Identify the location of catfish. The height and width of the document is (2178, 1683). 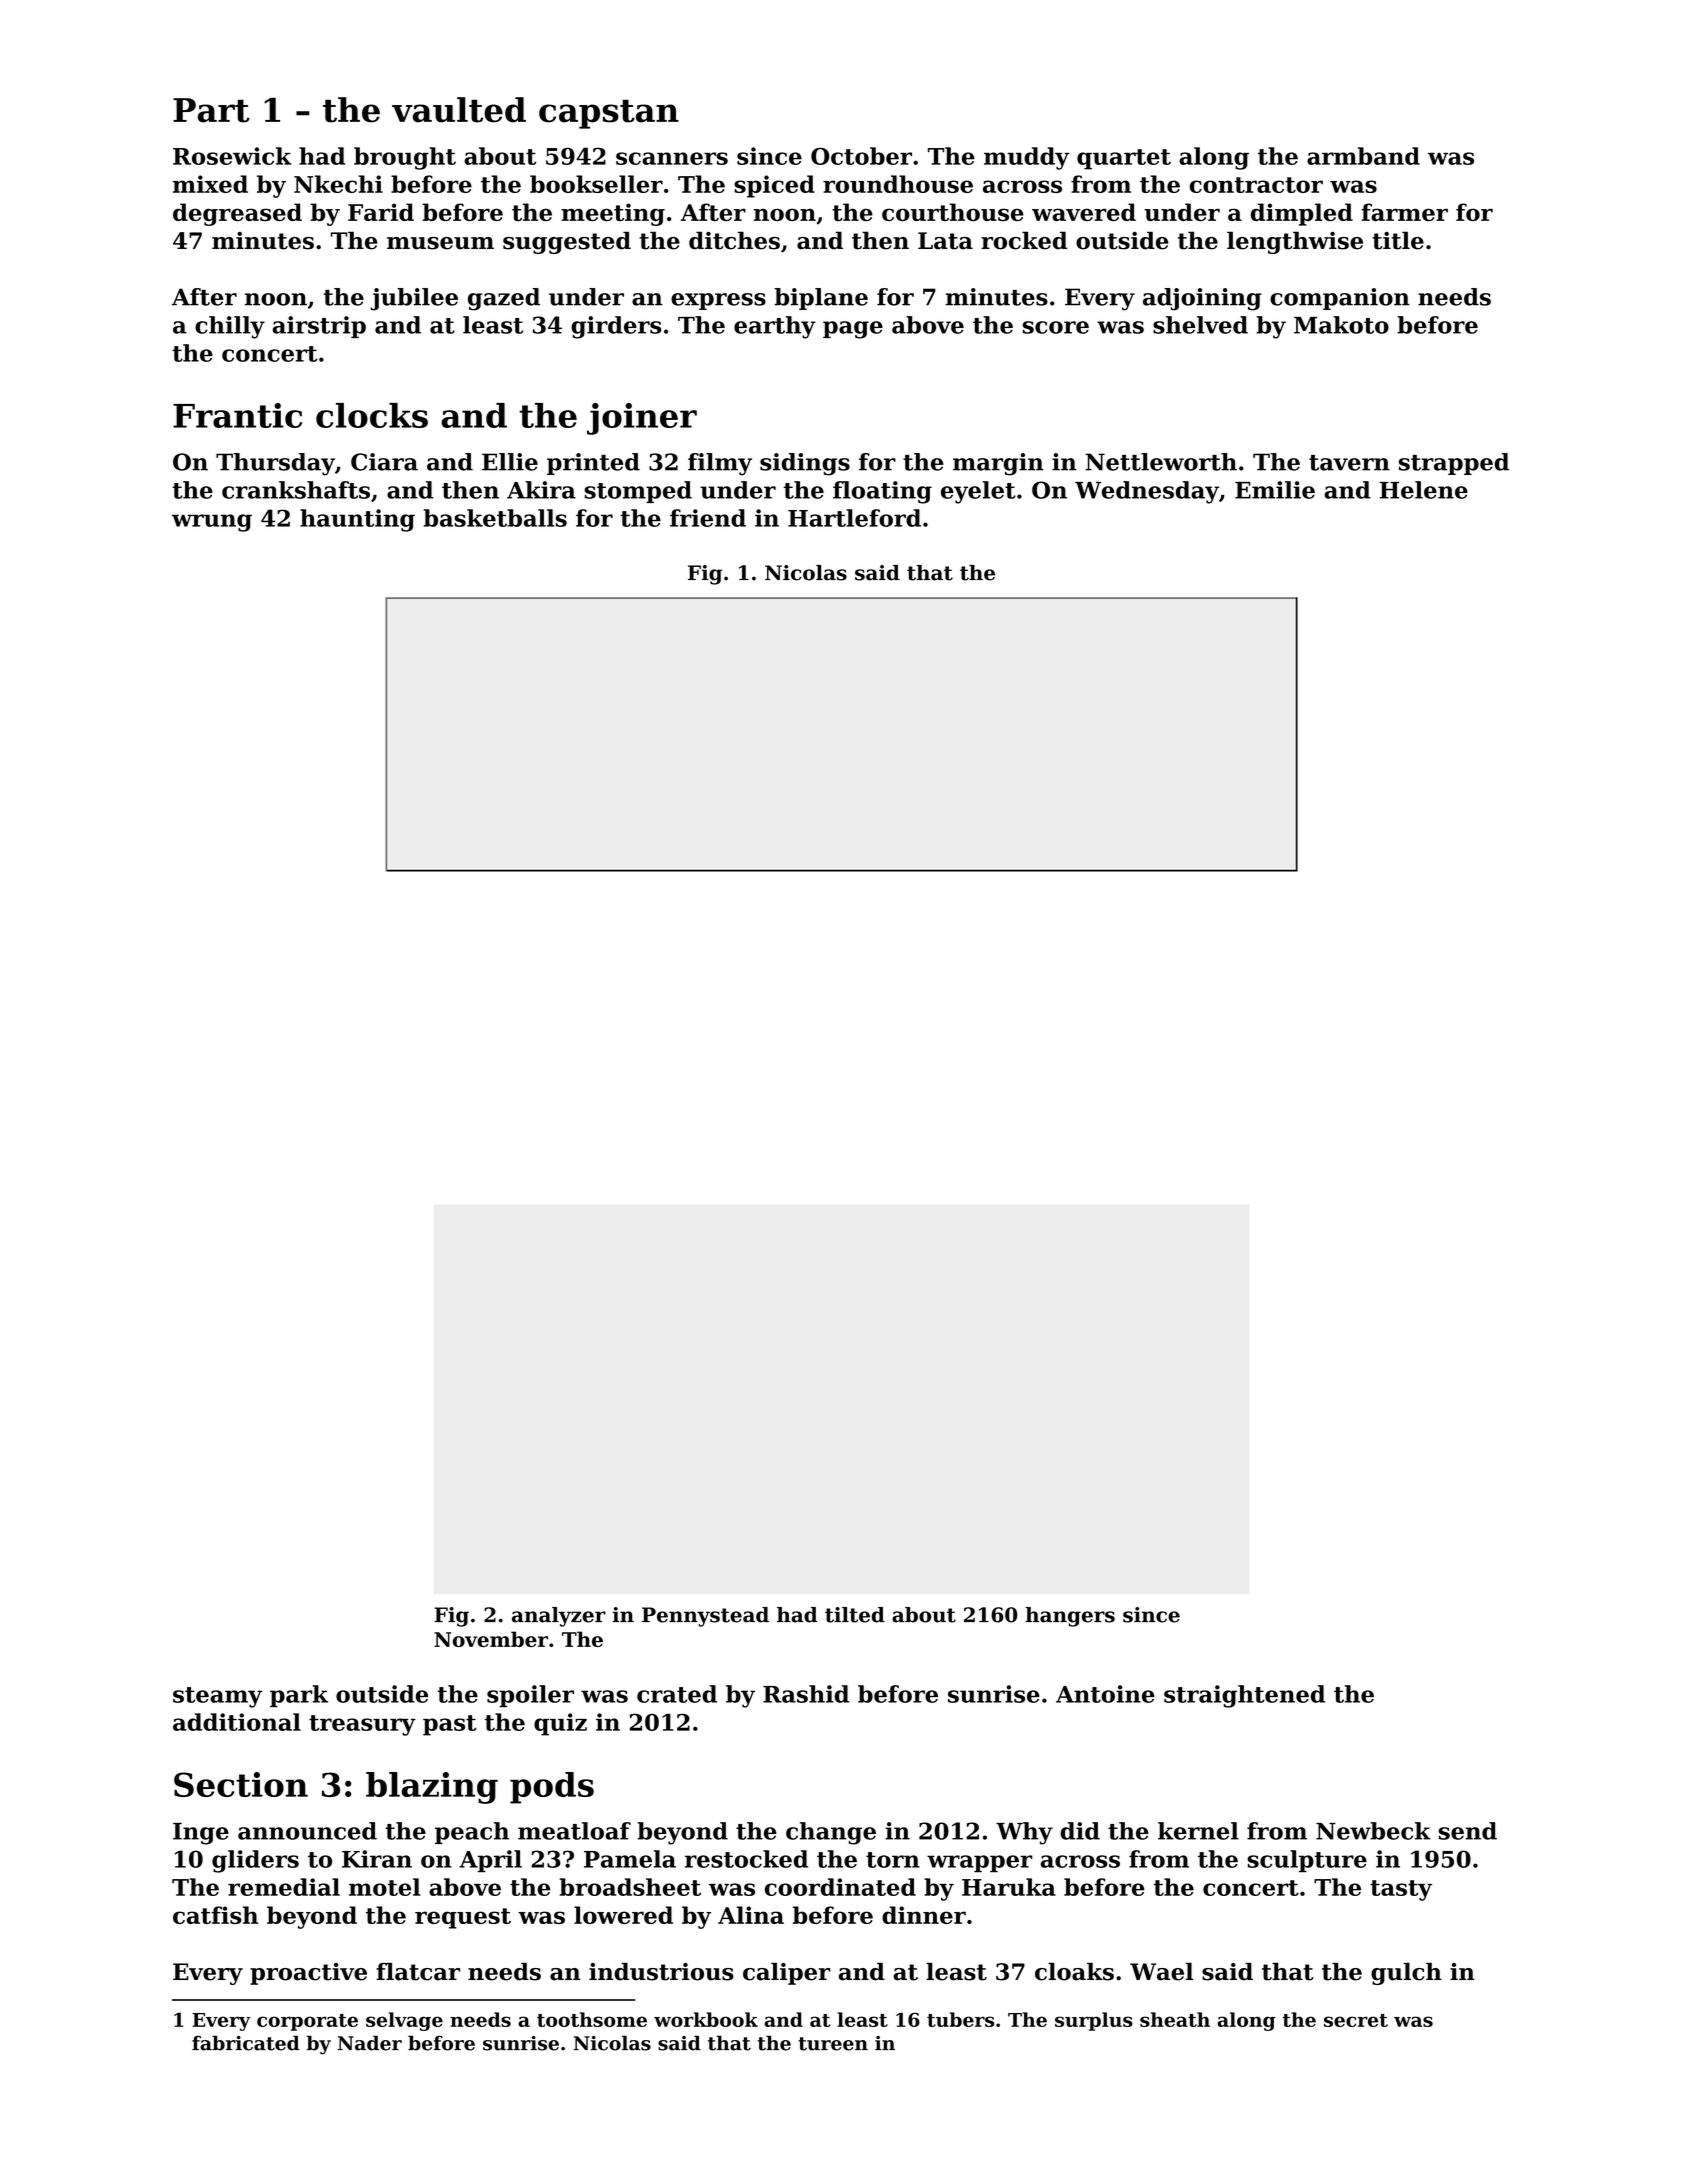
(215, 1915).
